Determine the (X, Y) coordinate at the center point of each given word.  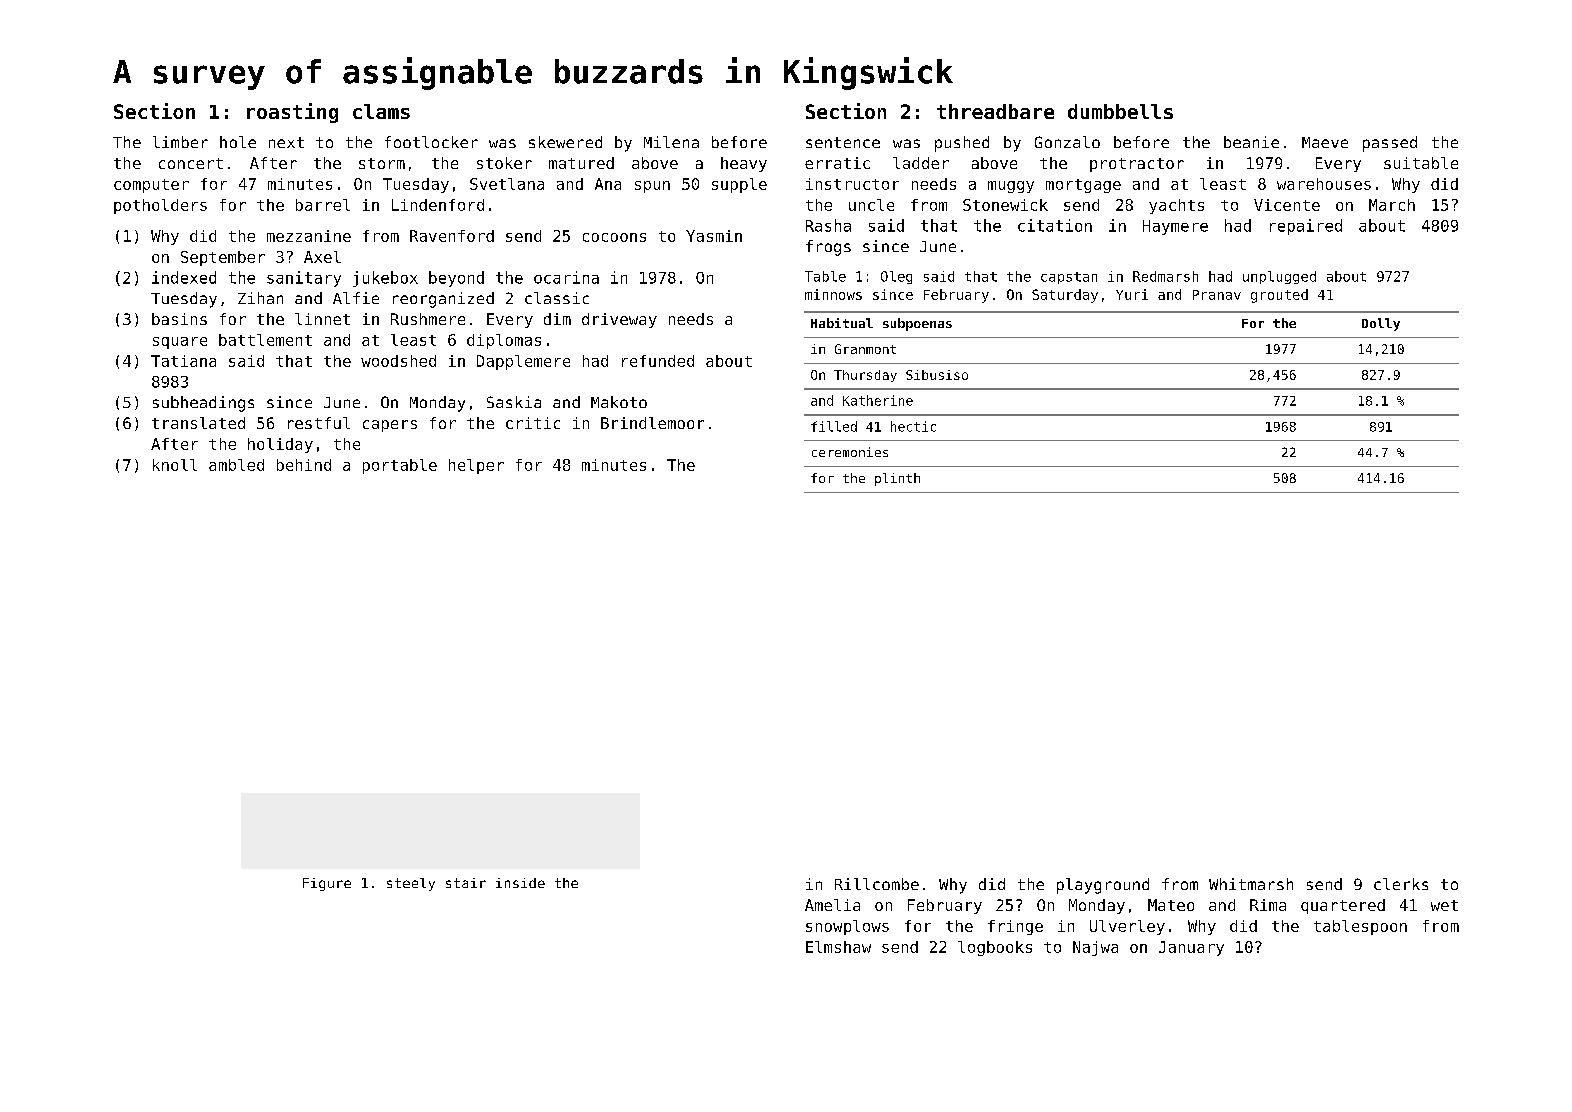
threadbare (995, 111)
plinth (897, 479)
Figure (327, 884)
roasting (292, 113)
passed (1390, 144)
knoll (175, 465)
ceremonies (850, 452)
